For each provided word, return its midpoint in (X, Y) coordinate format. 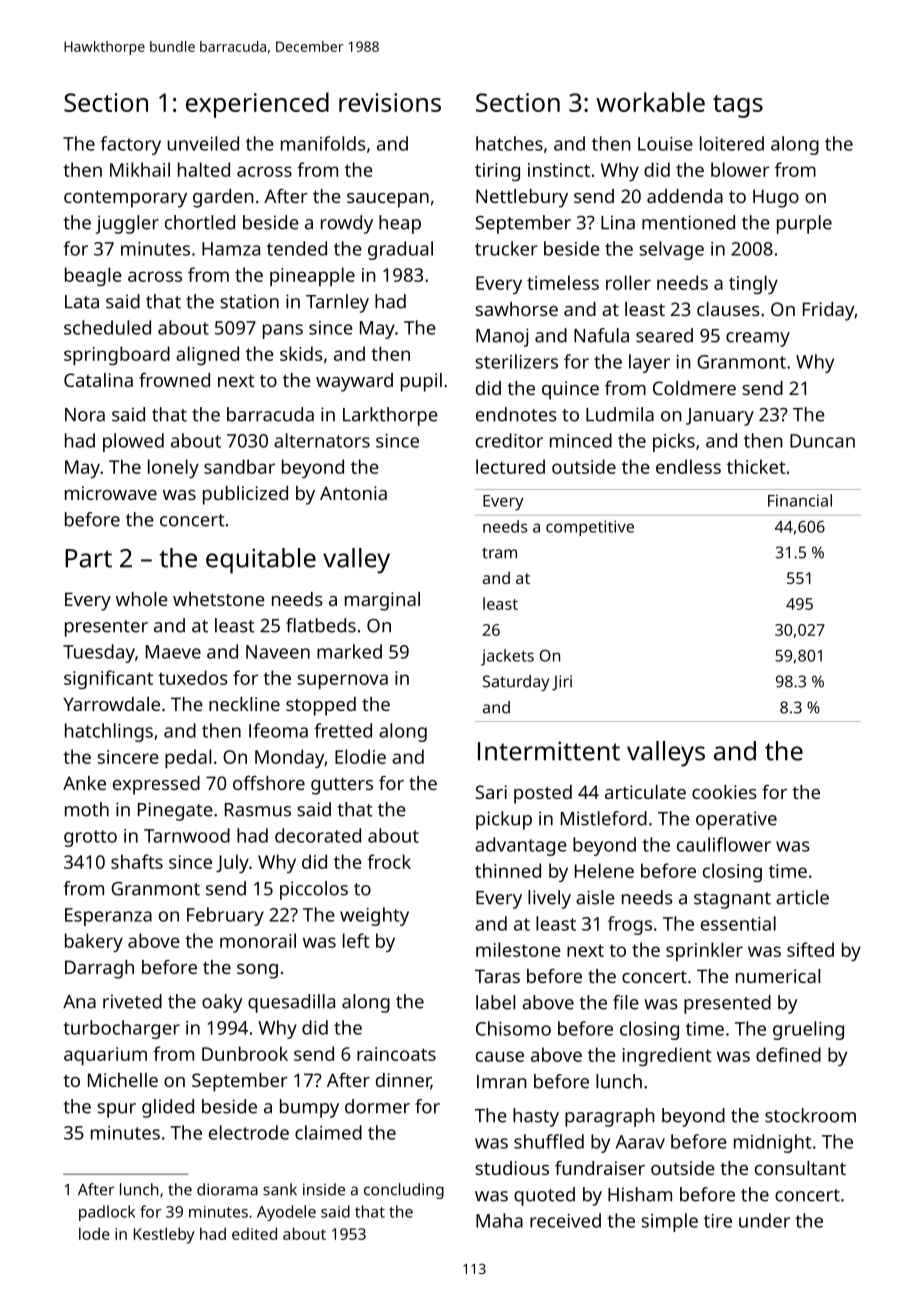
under (764, 1220)
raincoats (396, 1054)
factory (130, 145)
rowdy (347, 224)
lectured (510, 466)
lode (94, 1233)
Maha (499, 1220)
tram (499, 553)
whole (142, 599)
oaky (222, 1003)
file (626, 1002)
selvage (671, 250)
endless (688, 466)
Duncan (822, 441)
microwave (111, 493)
